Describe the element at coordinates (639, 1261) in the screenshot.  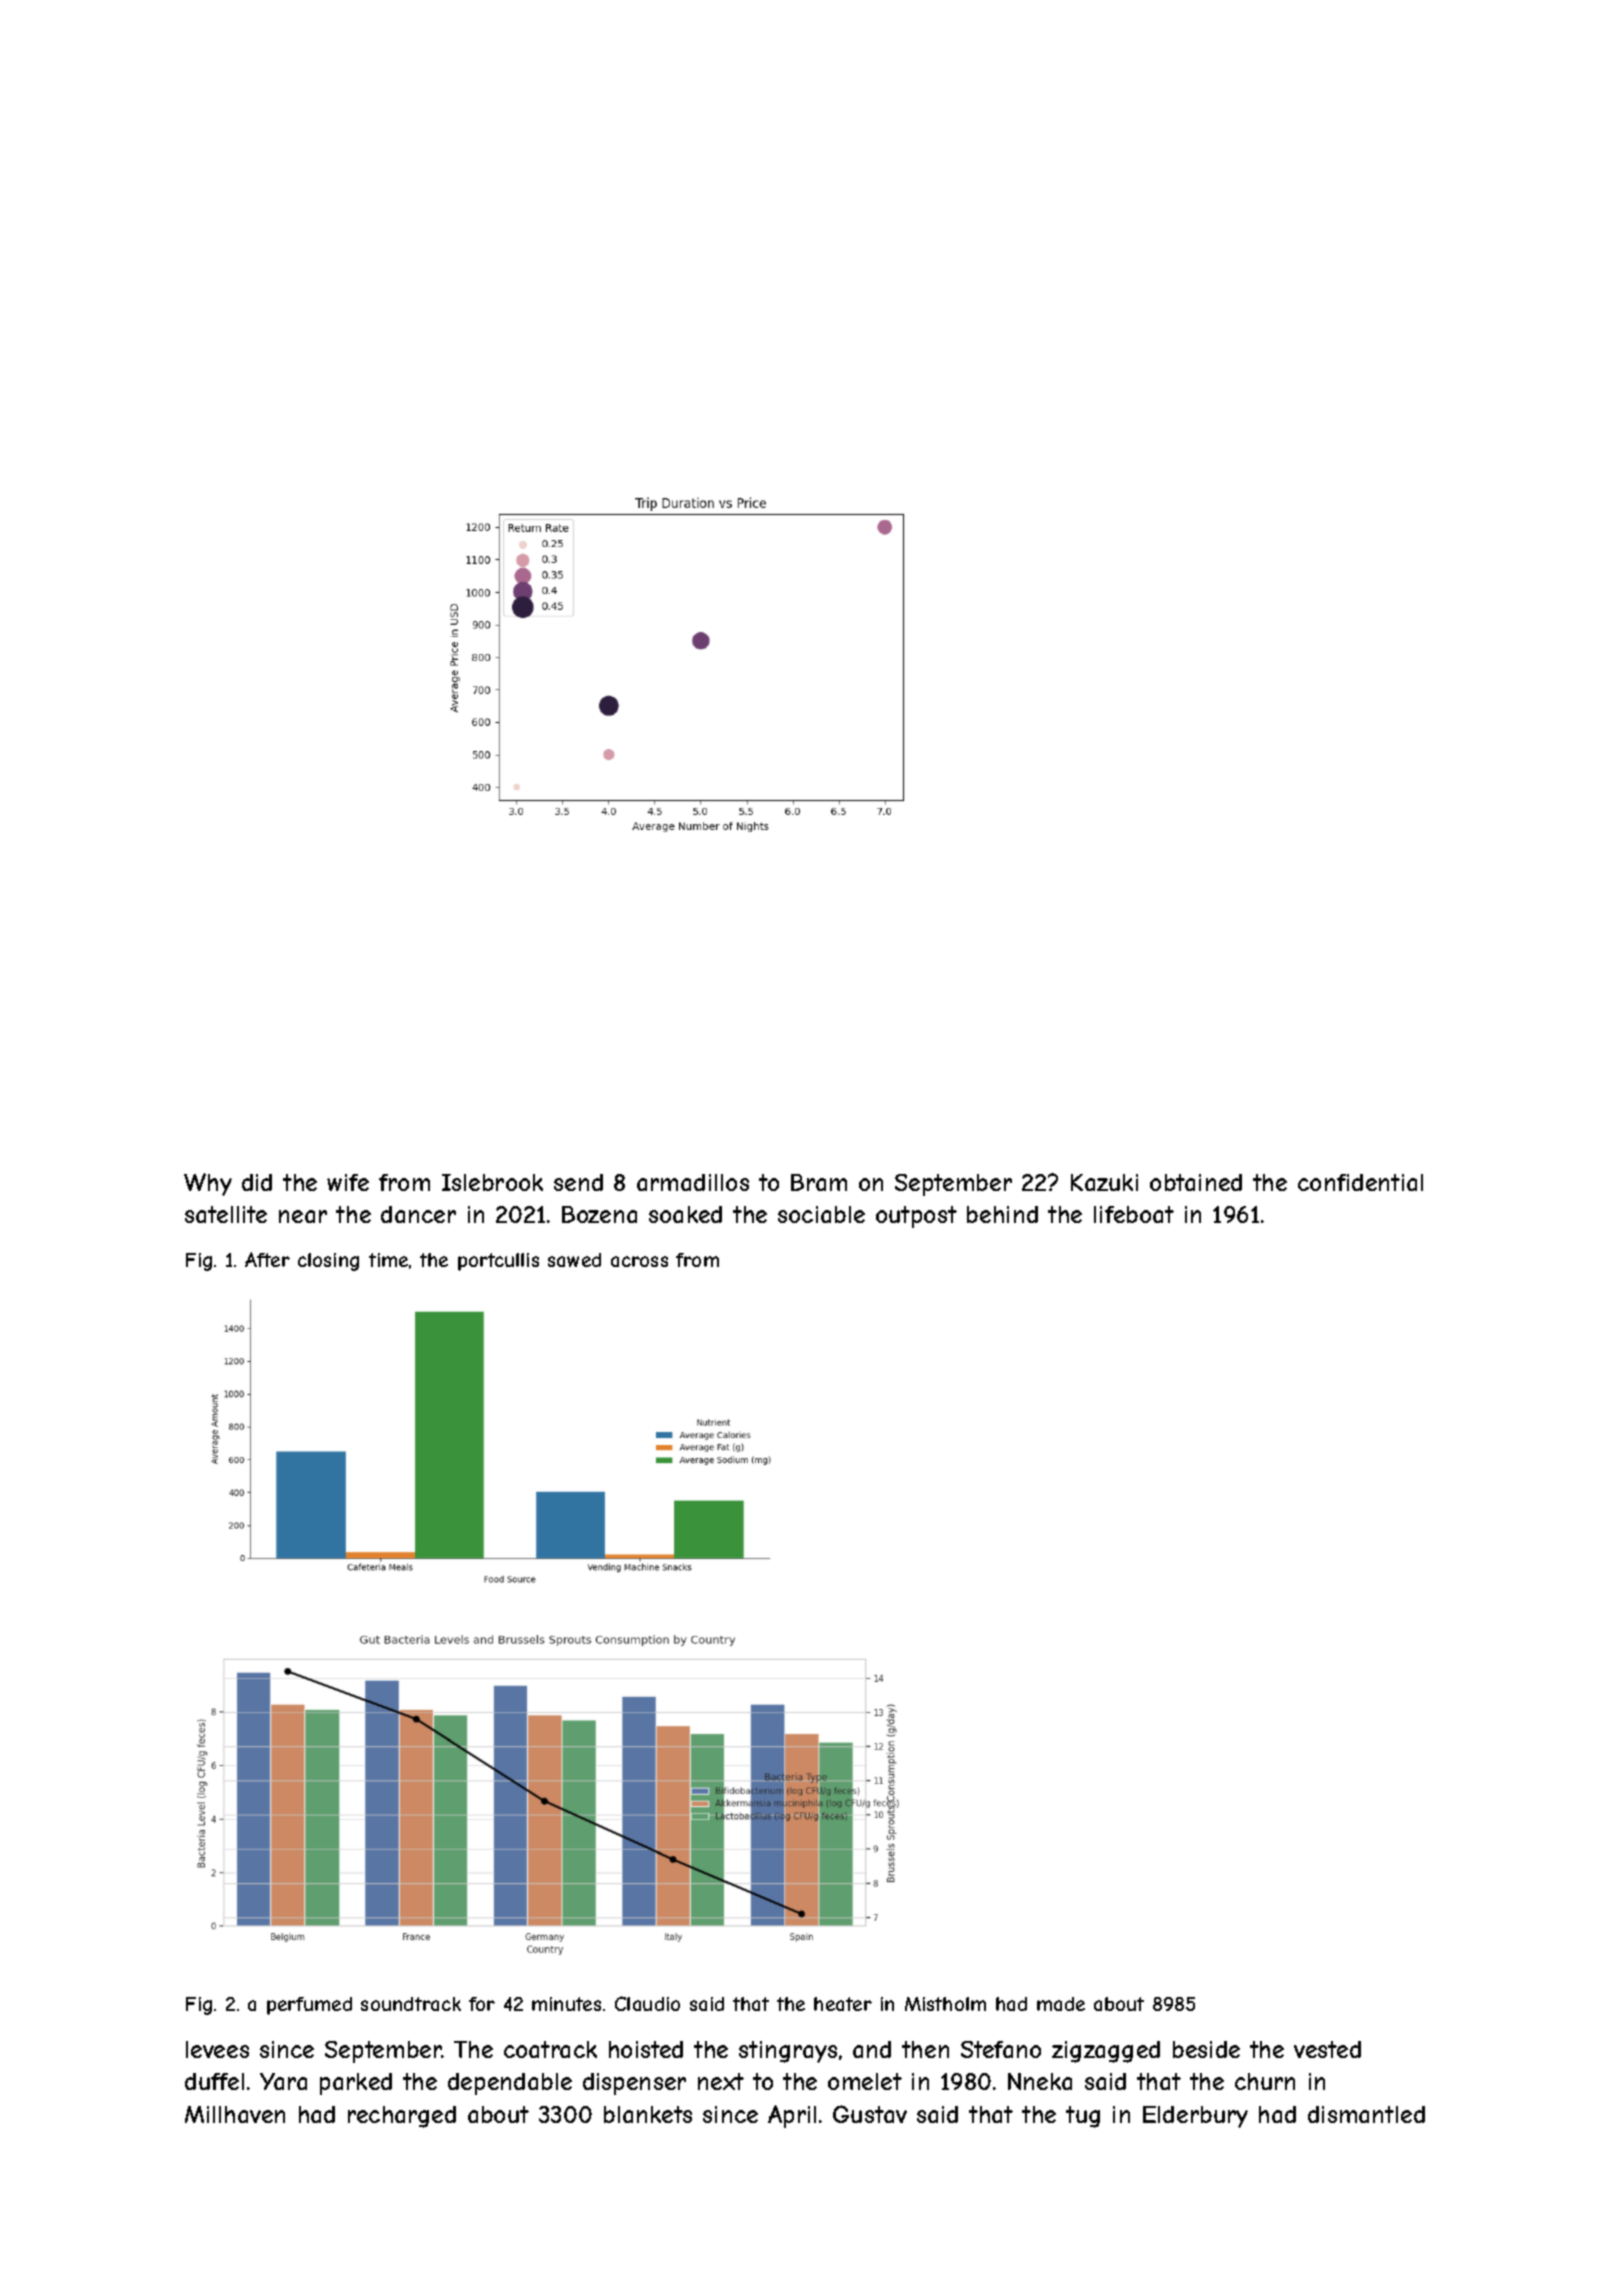
I see `across` at that location.
